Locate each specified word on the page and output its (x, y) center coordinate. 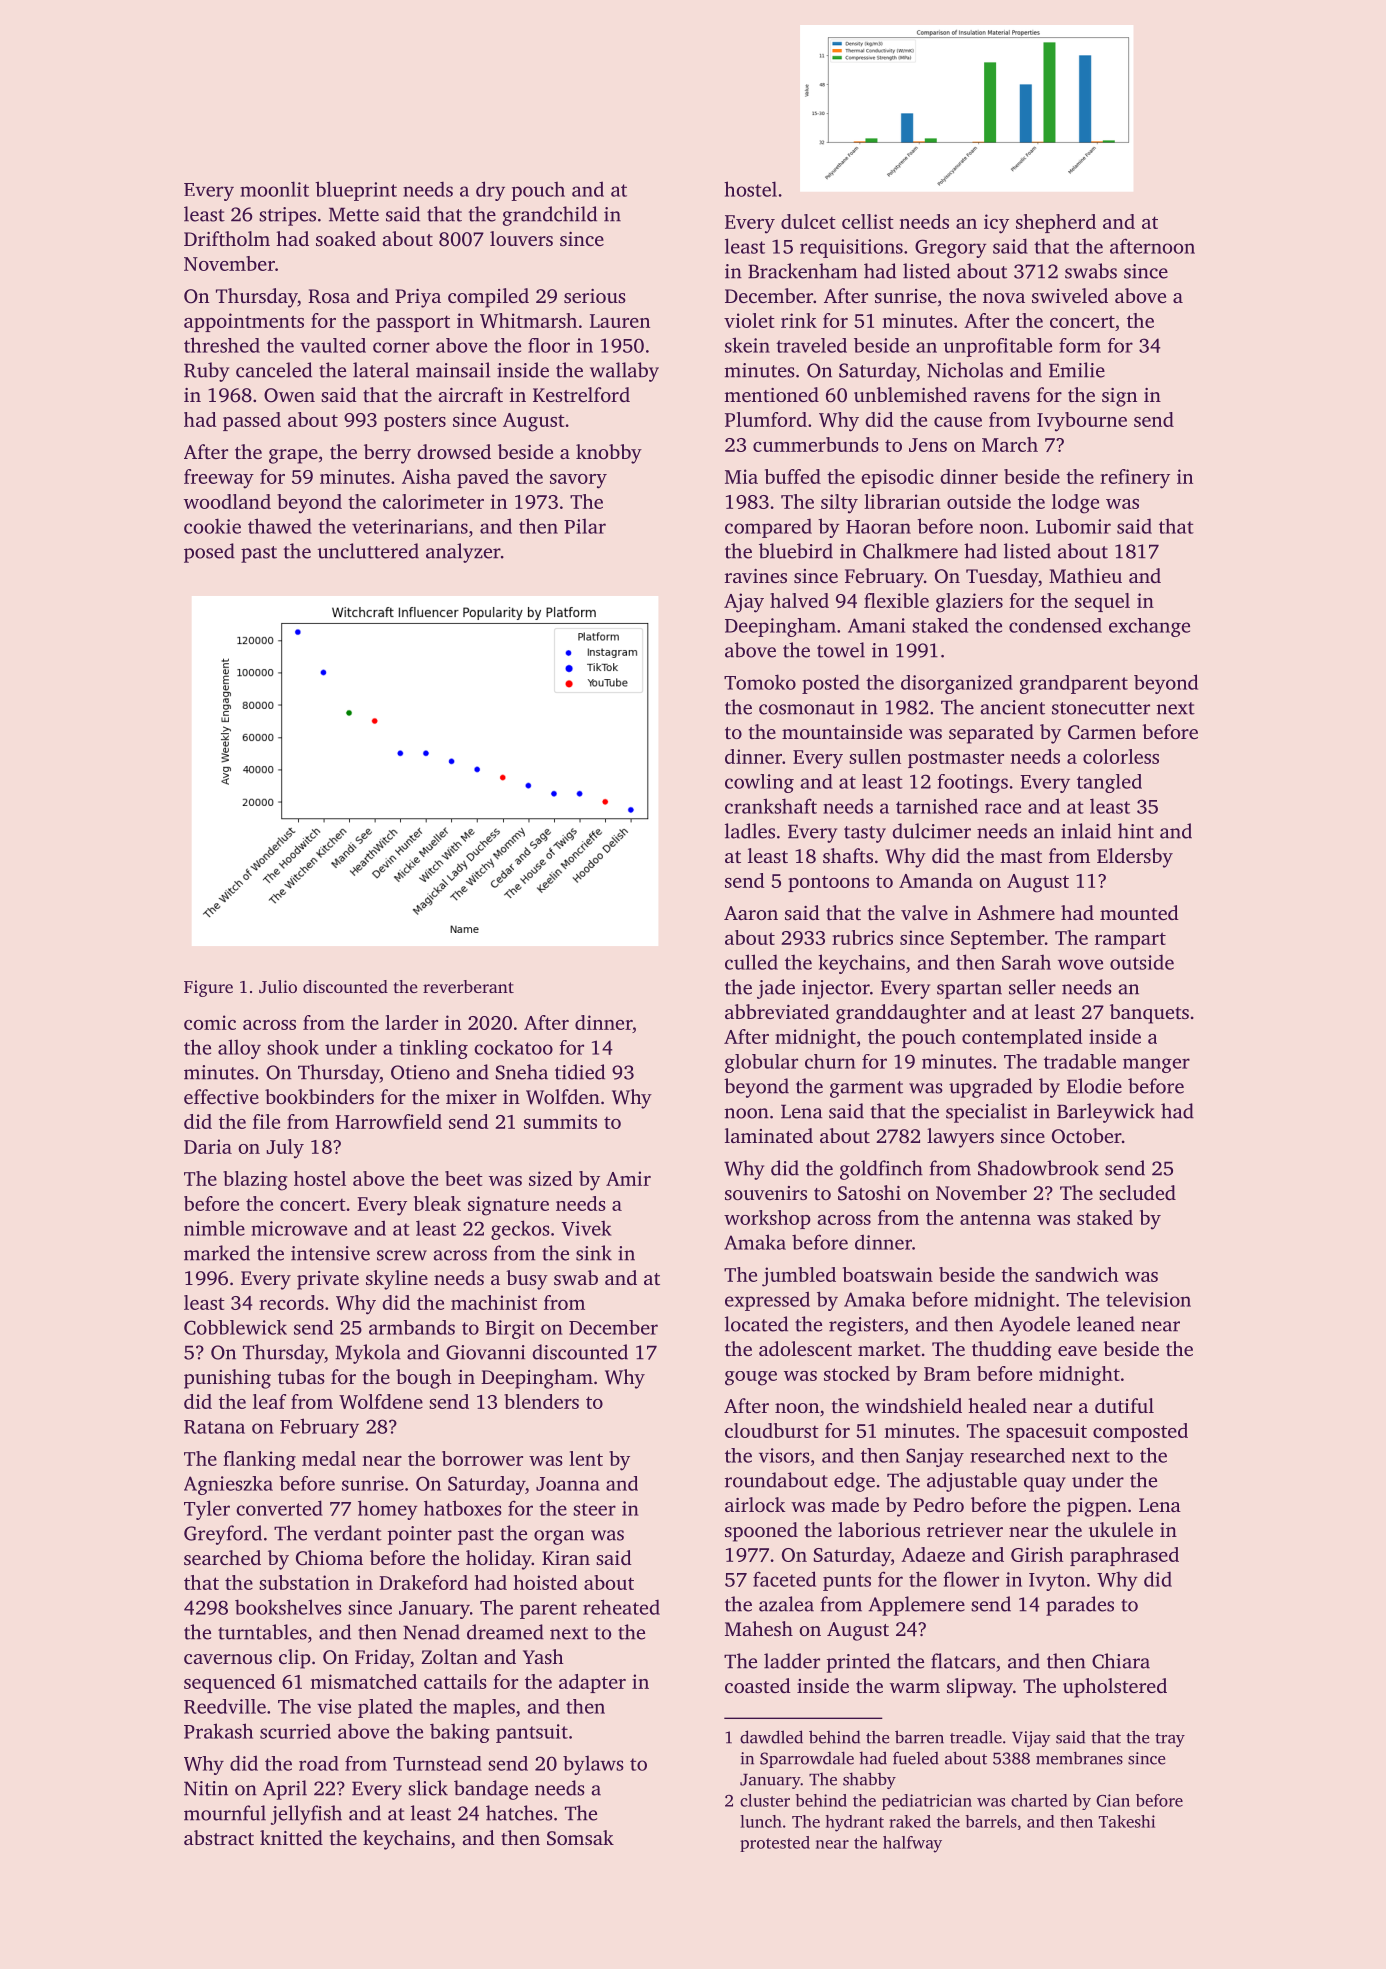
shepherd (1056, 223)
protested (775, 1844)
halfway (912, 1844)
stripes (287, 216)
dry (490, 191)
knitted (291, 1837)
